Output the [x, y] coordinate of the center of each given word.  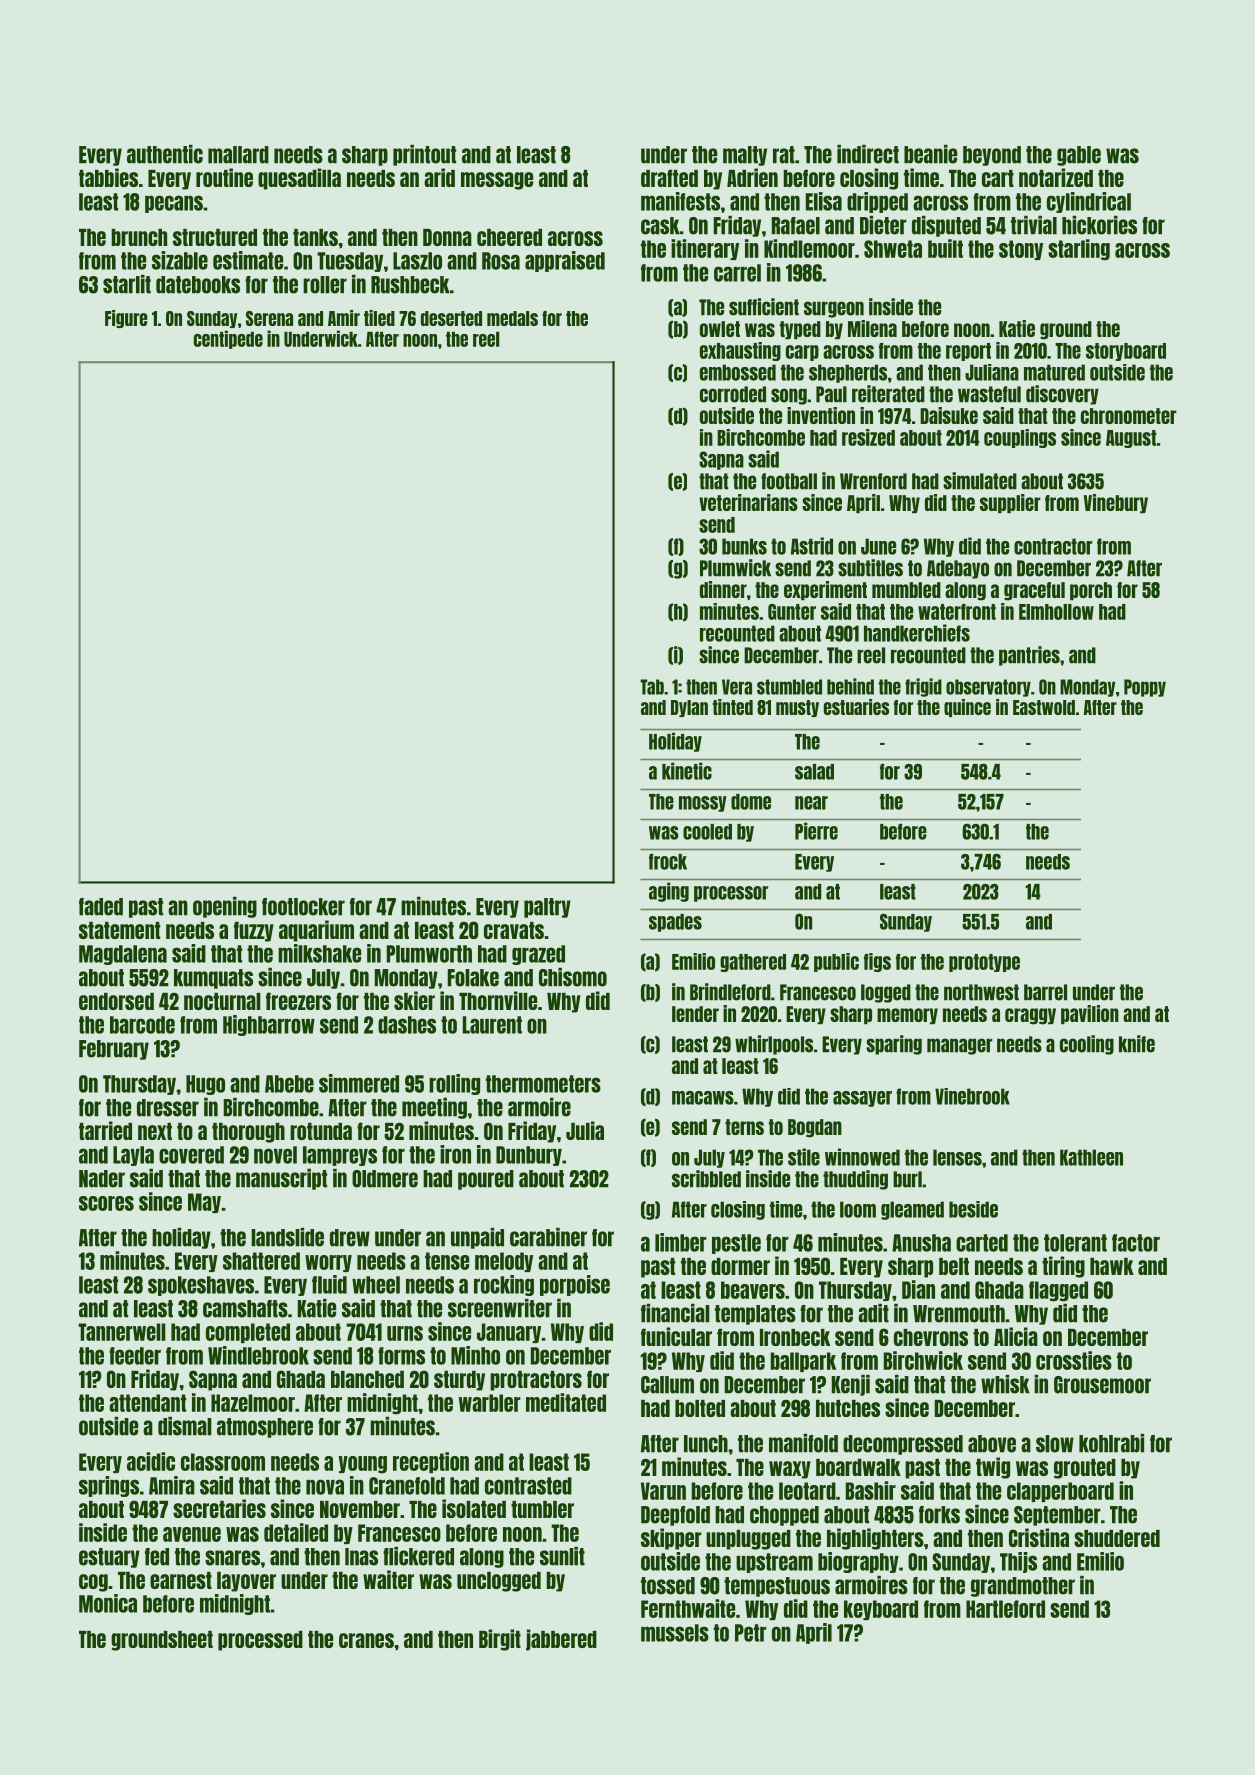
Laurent [492, 1025]
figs [877, 962]
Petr [751, 1633]
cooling [1087, 1045]
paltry [547, 908]
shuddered [1117, 1538]
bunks [744, 546]
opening [225, 907]
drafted [669, 178]
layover [246, 1582]
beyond [992, 156]
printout [424, 155]
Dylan [689, 708]
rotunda [321, 1131]
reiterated [888, 394]
